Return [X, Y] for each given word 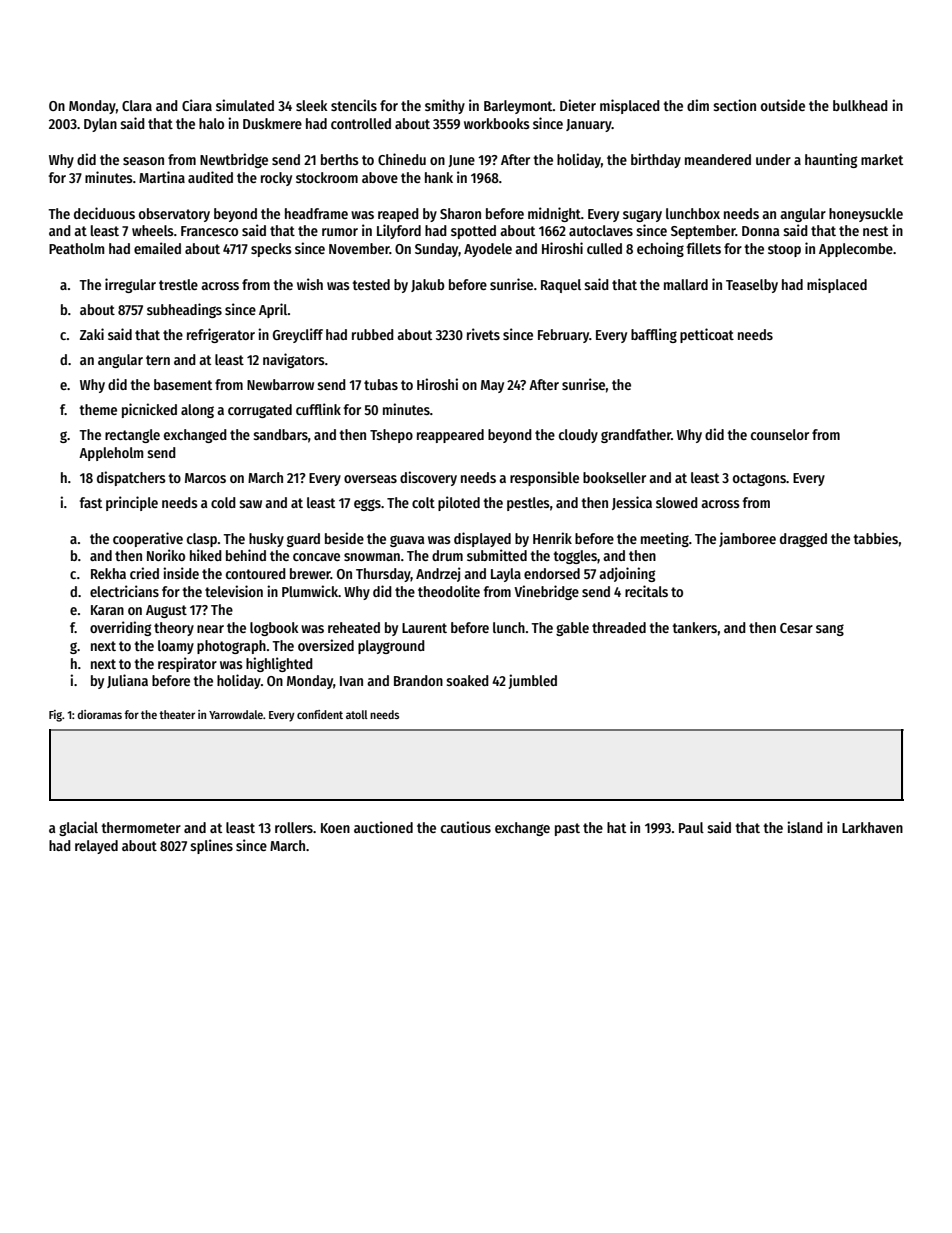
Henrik [552, 538]
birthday [656, 160]
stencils [354, 105]
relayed [96, 847]
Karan [107, 610]
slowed [677, 502]
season [143, 161]
